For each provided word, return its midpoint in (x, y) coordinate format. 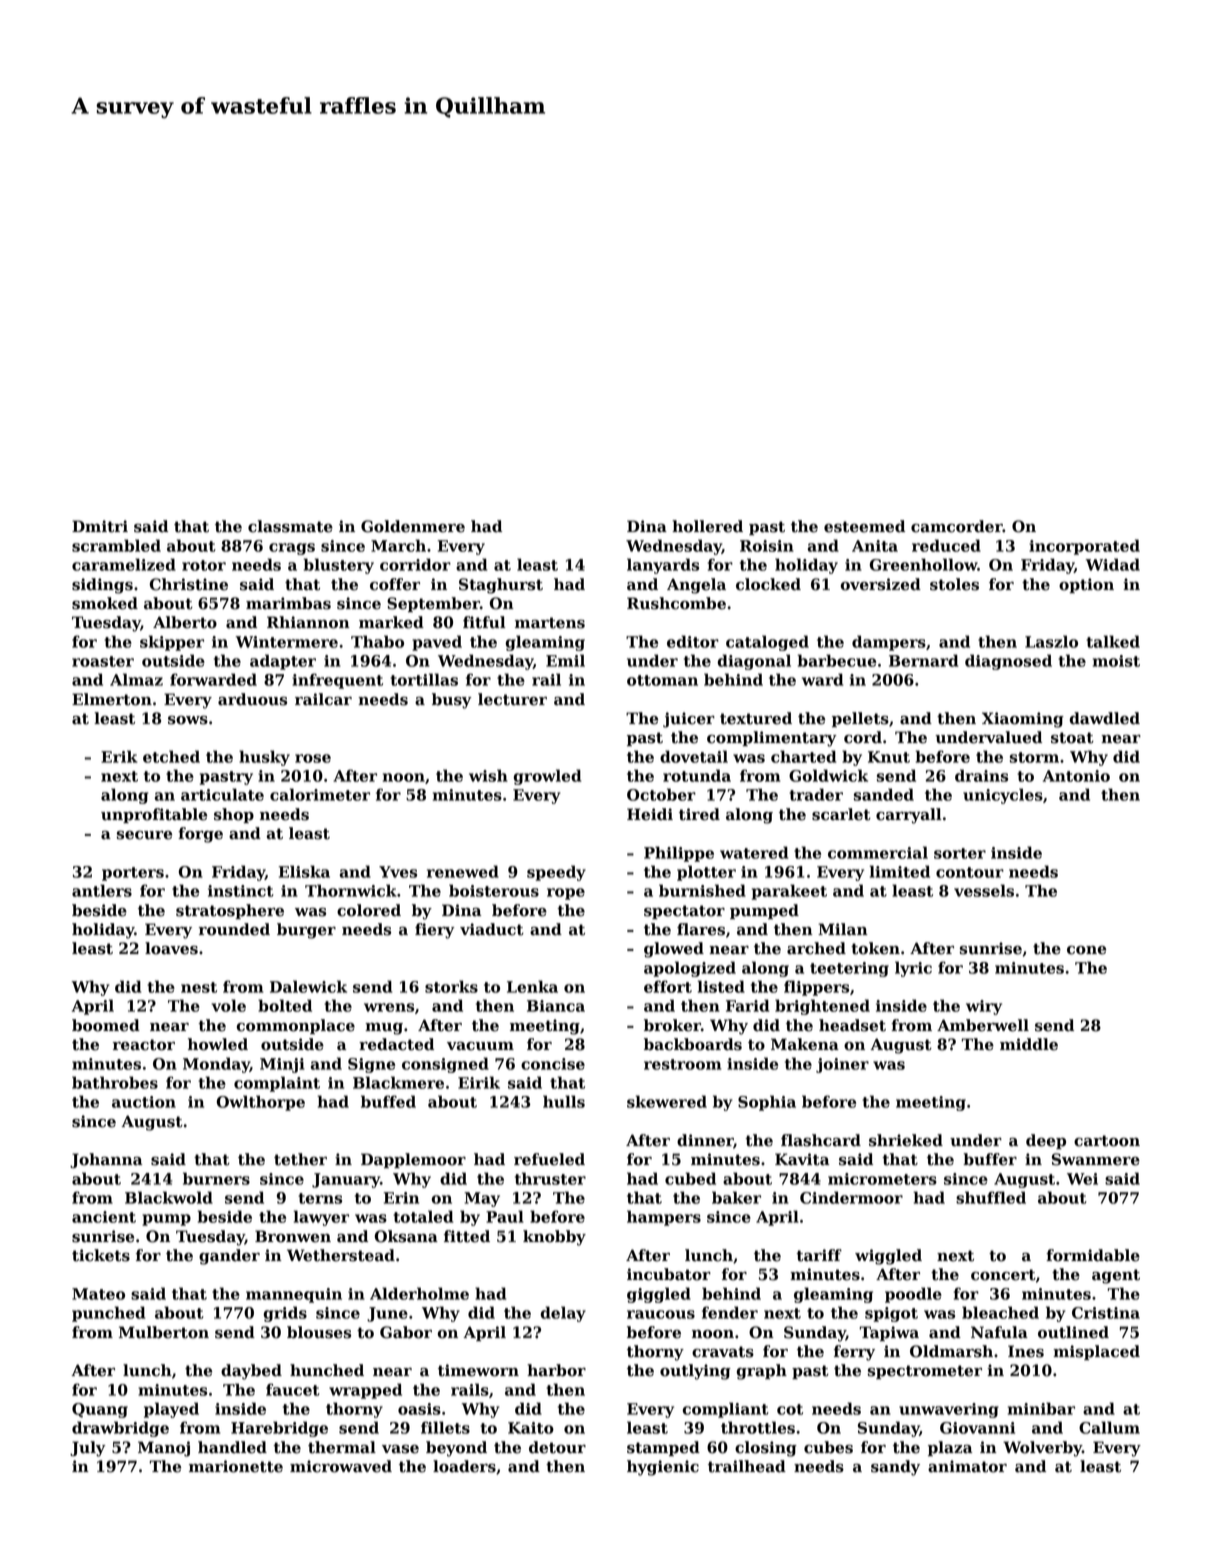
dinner (705, 1140)
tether (300, 1159)
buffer (990, 1159)
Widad (1113, 564)
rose (313, 758)
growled (547, 777)
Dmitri (100, 526)
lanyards (663, 566)
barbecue (837, 660)
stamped (663, 1448)
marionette (236, 1466)
